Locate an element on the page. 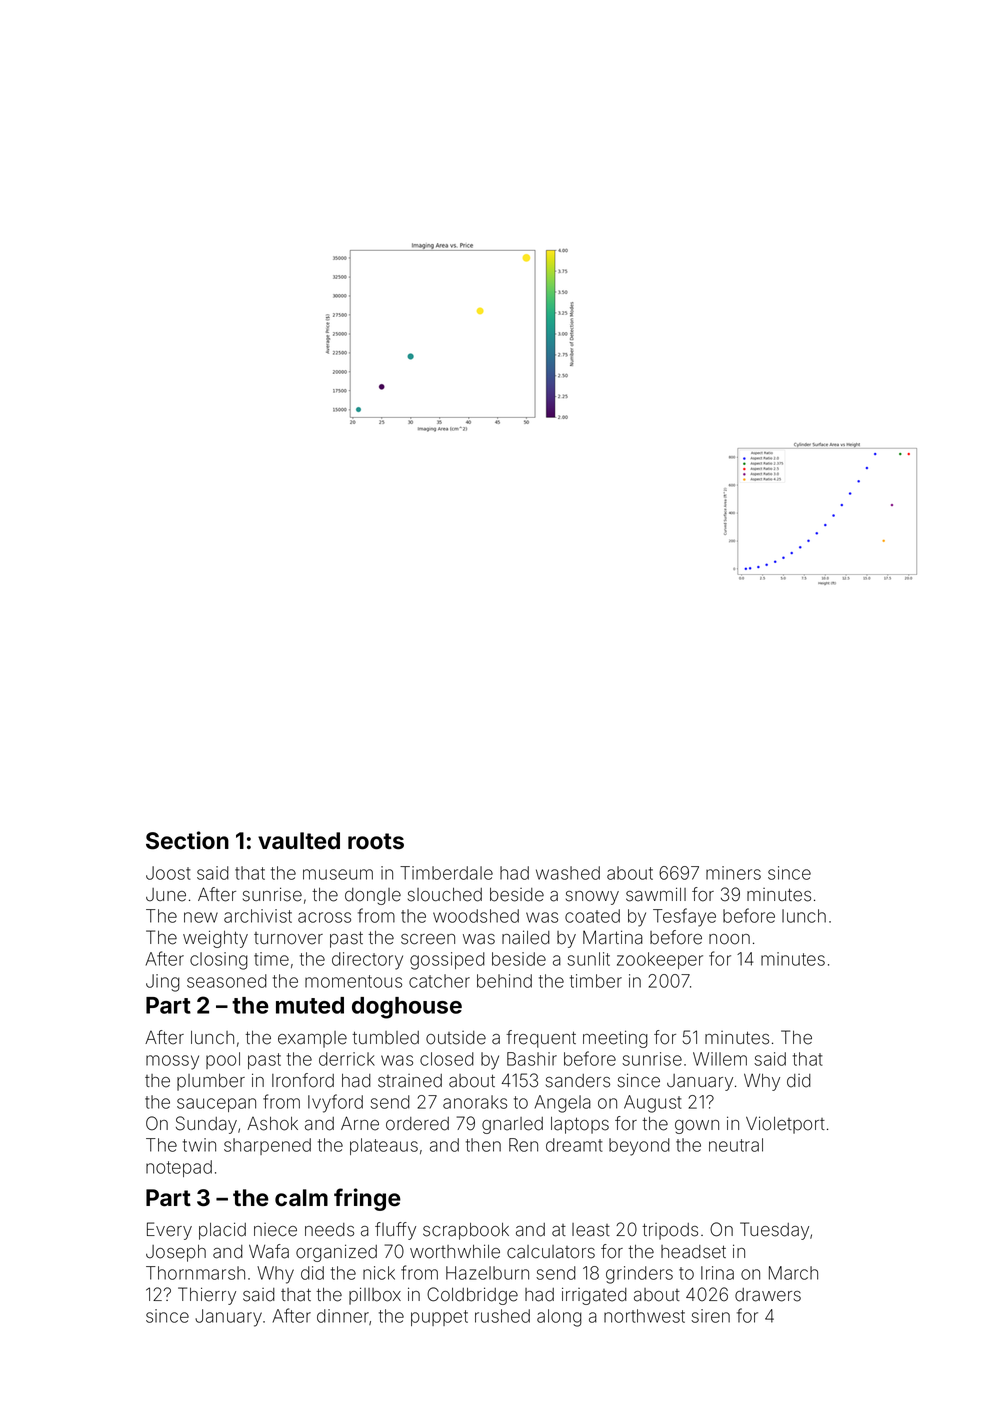 The width and height of the image is (986, 1401). miners is located at coordinates (733, 873).
